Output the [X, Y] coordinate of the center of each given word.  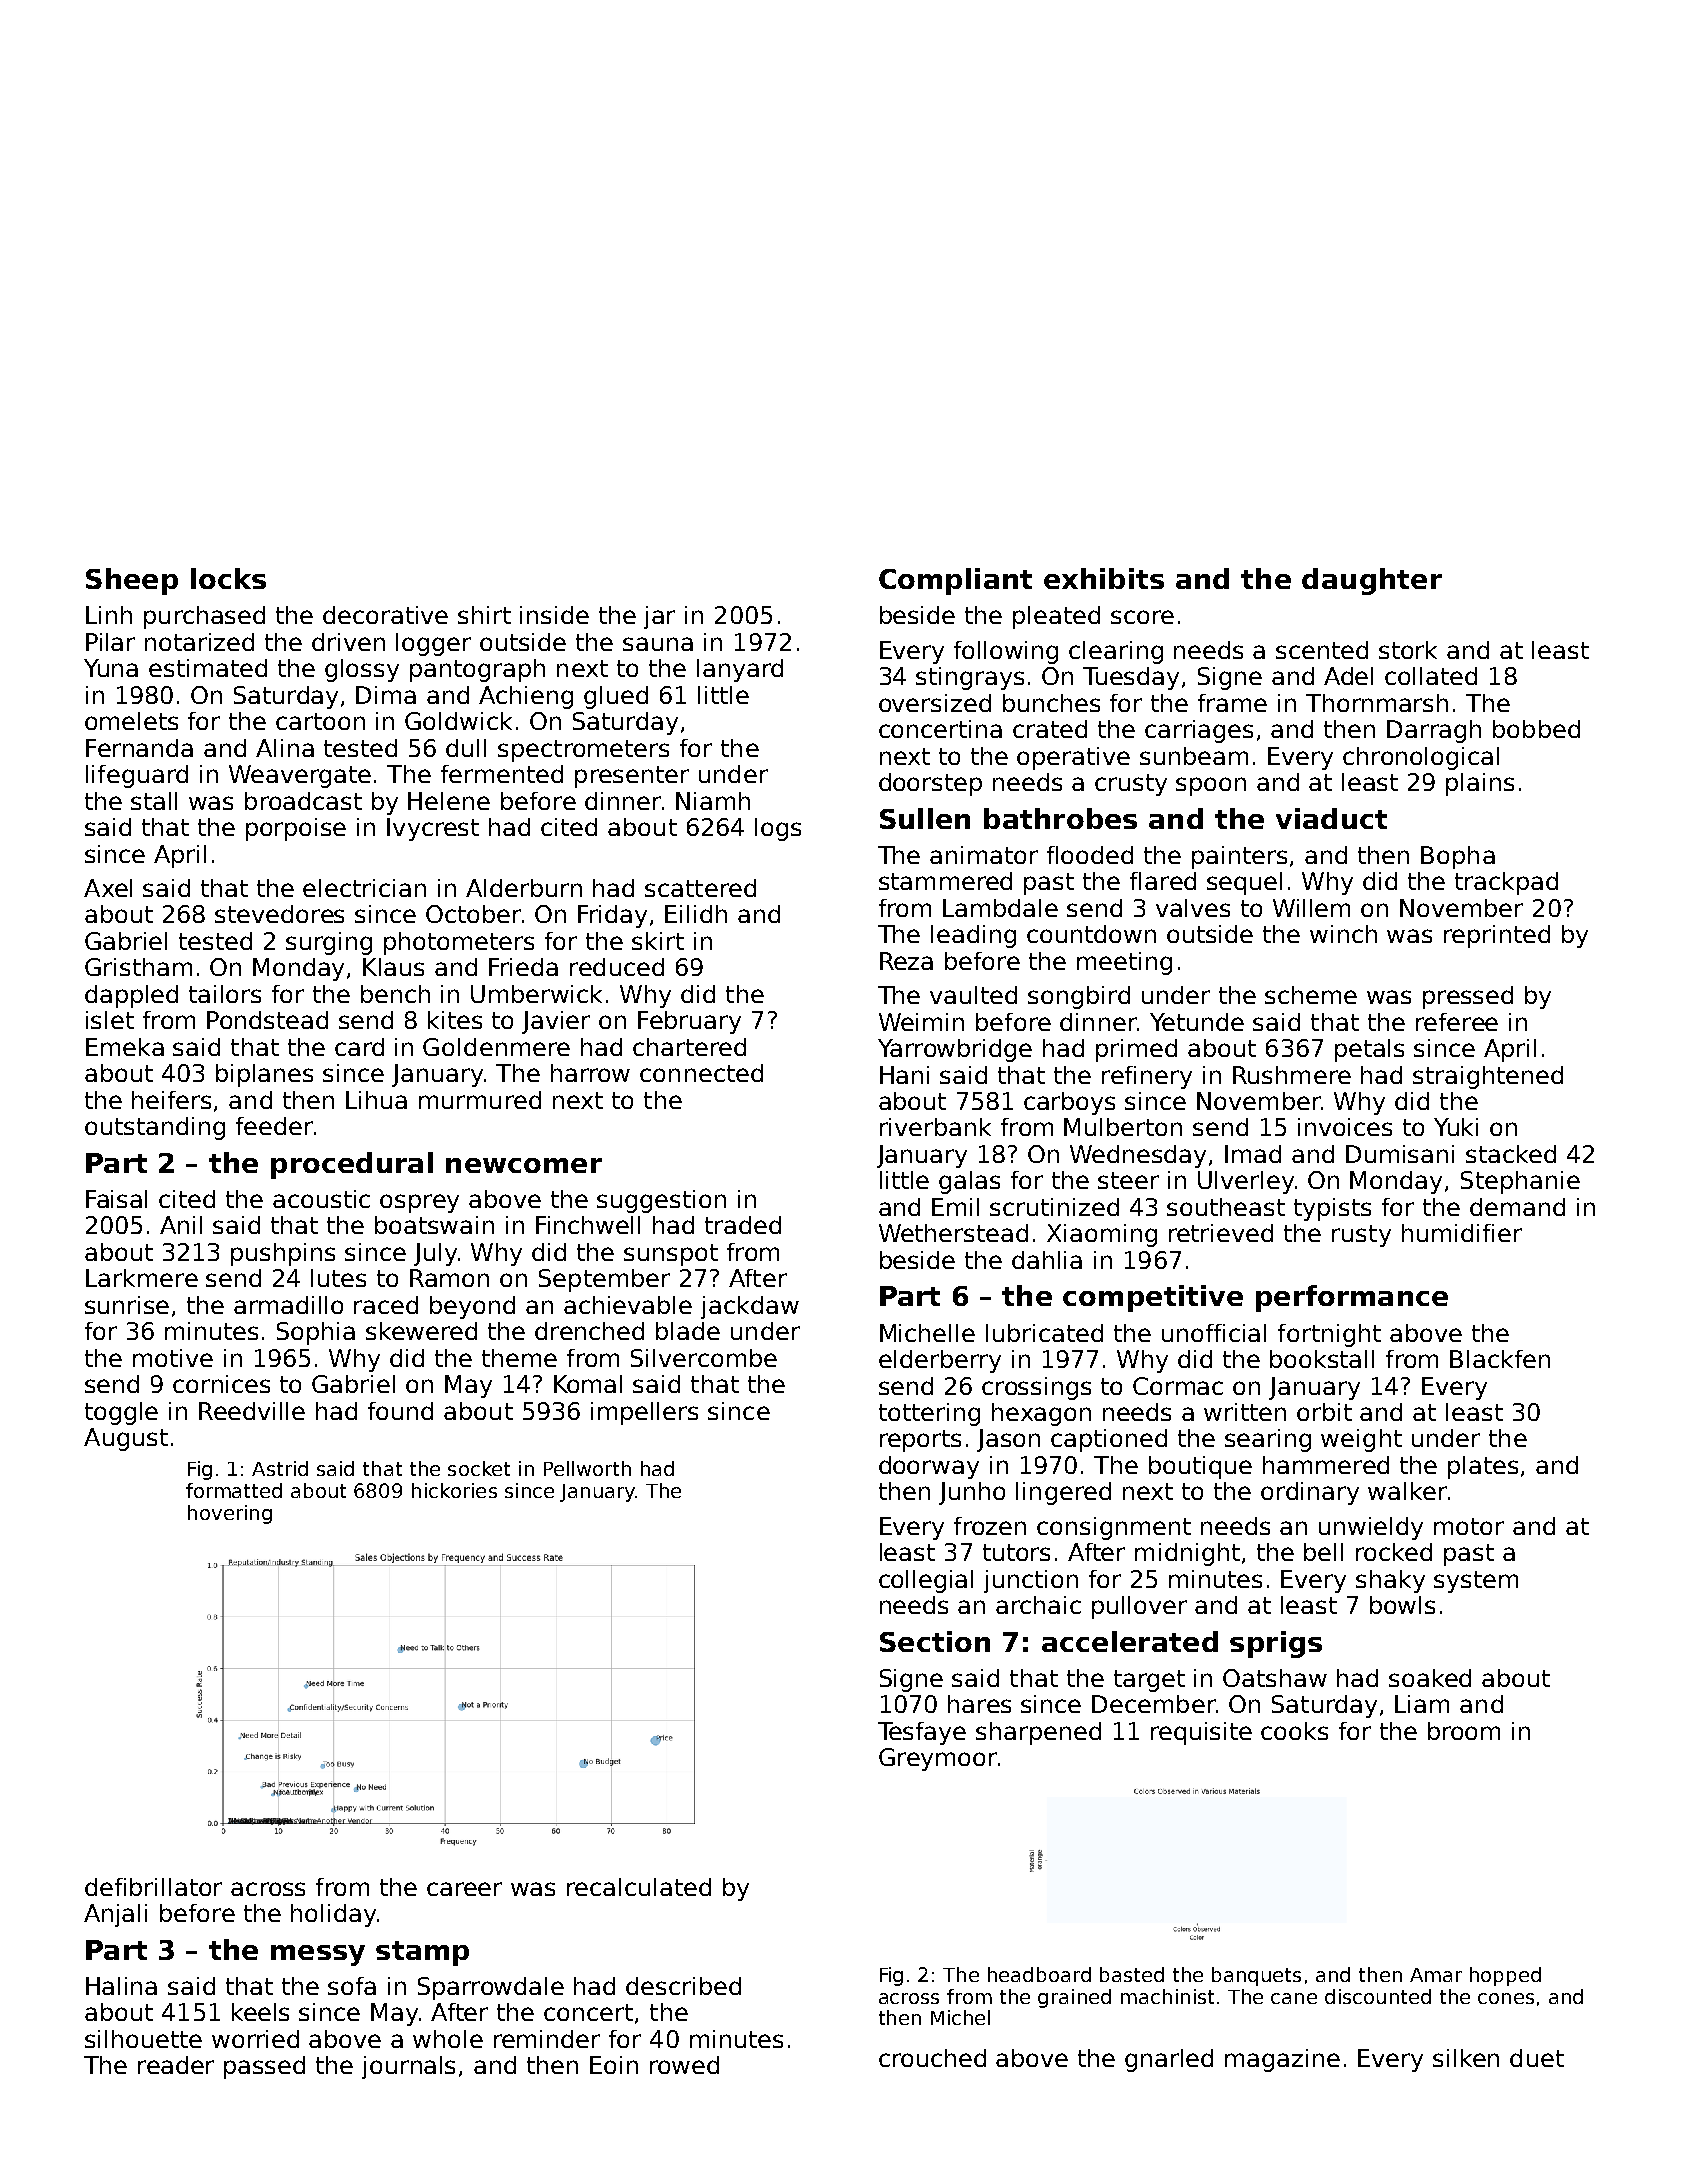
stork [1408, 650]
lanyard [740, 670]
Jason [1008, 1440]
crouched [932, 2058]
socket [479, 1468]
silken [1466, 2058]
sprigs [1276, 1644]
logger [433, 644]
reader [176, 2065]
